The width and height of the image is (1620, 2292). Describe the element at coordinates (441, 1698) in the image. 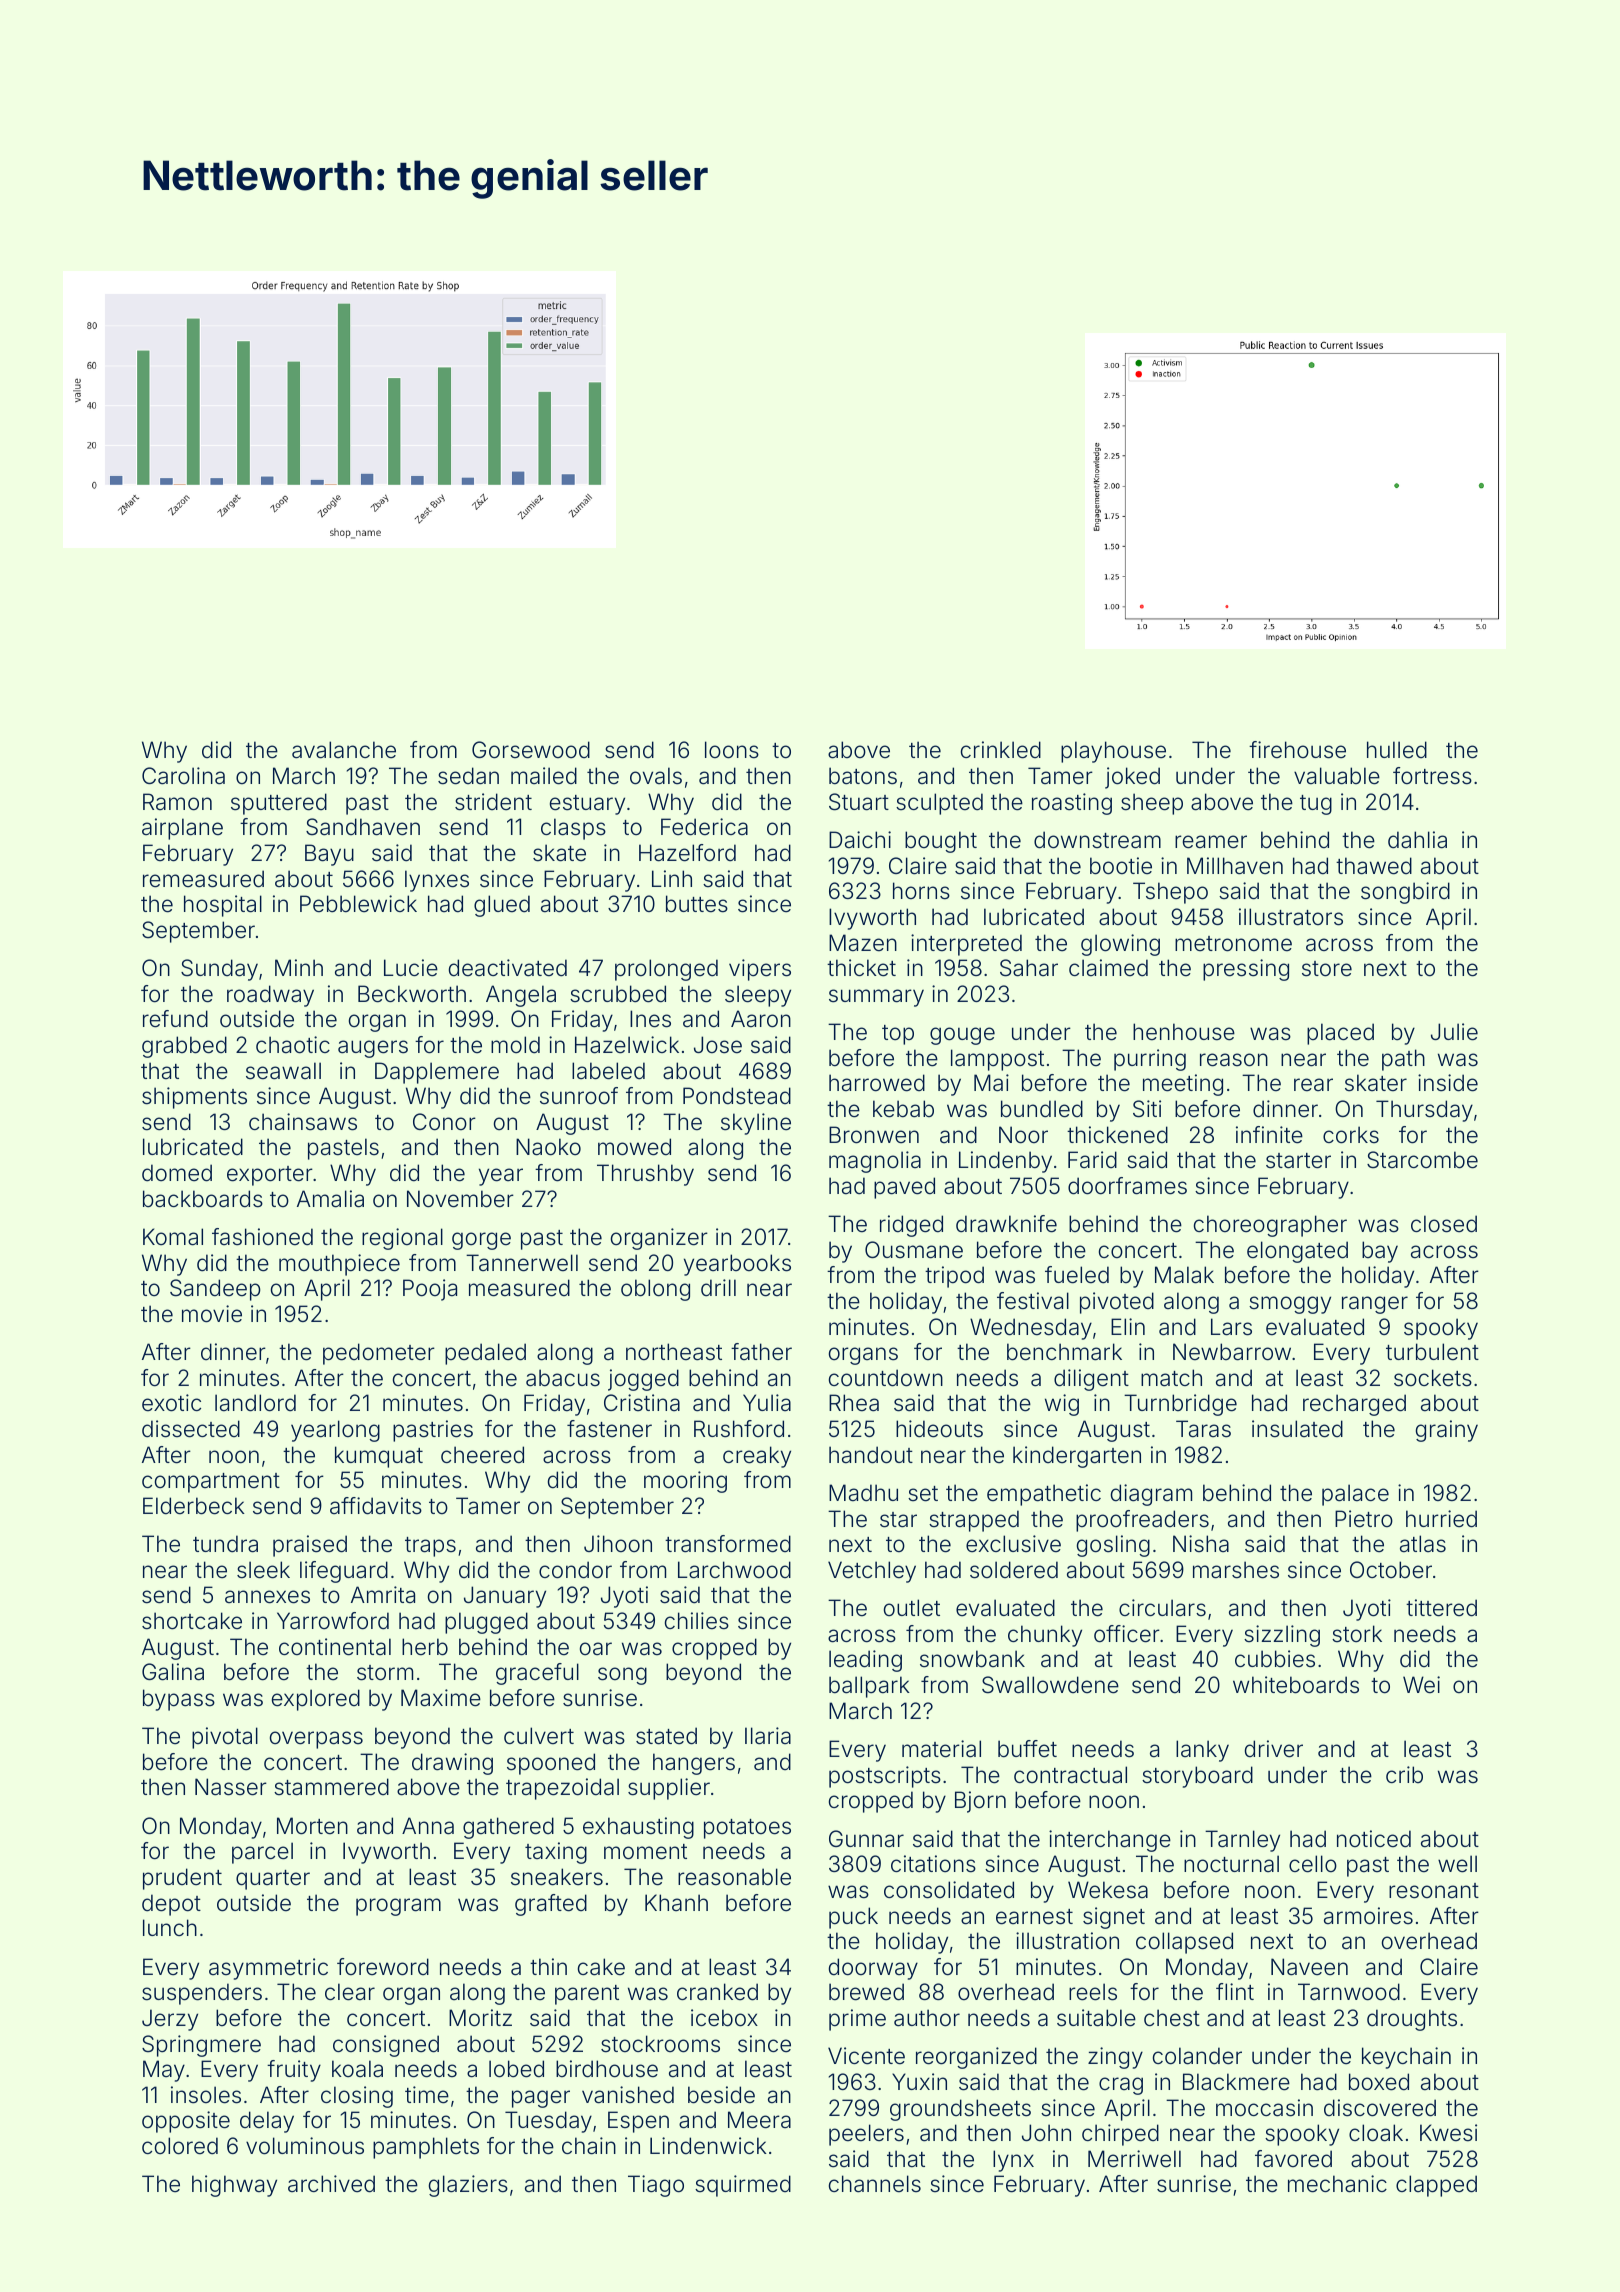

I see `Maxime` at that location.
